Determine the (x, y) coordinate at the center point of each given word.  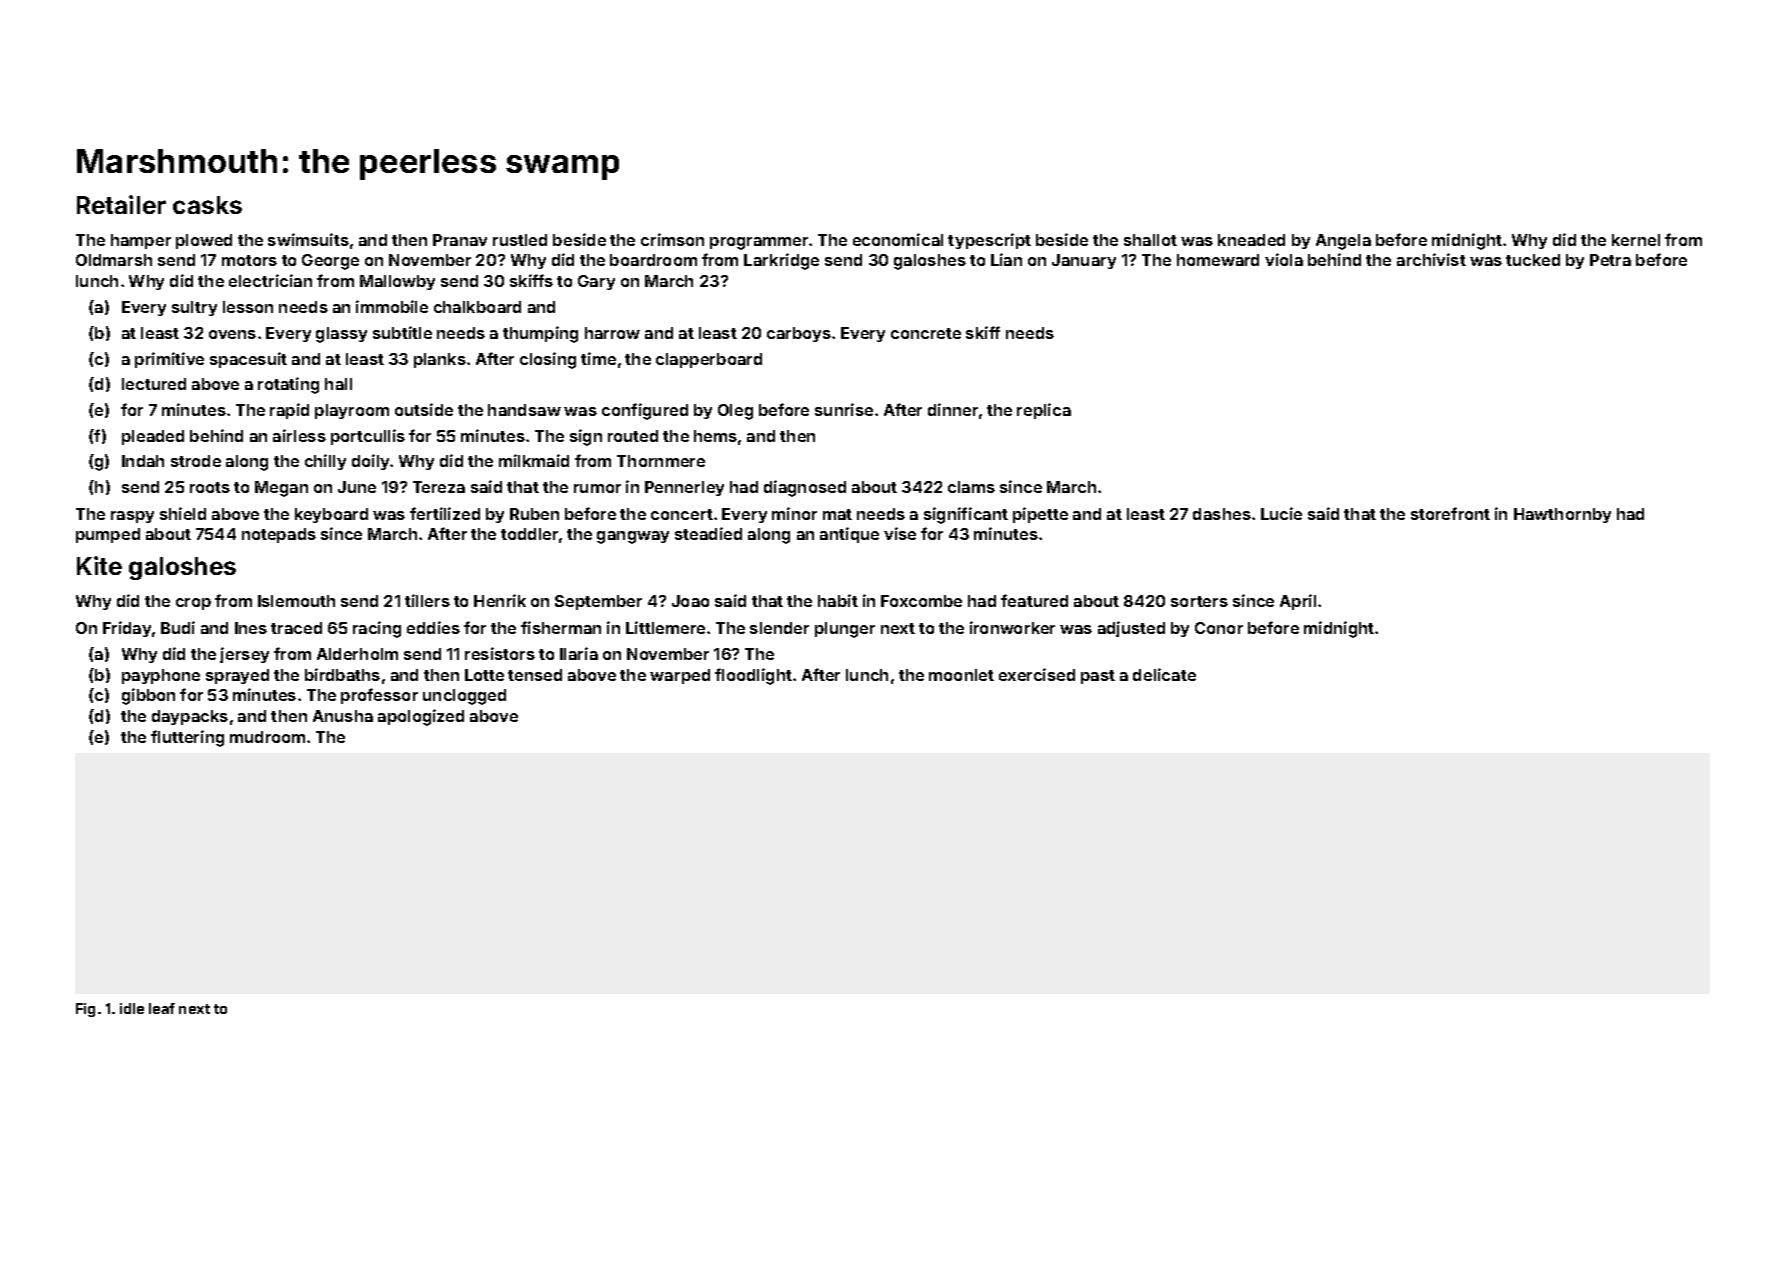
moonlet (961, 675)
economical (898, 239)
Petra (1610, 260)
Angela (1343, 242)
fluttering (187, 738)
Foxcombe (921, 601)
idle (132, 1008)
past (1098, 677)
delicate (1164, 674)
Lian (1006, 259)
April (1298, 602)
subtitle (402, 332)
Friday (127, 629)
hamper (141, 241)
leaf (162, 1008)
